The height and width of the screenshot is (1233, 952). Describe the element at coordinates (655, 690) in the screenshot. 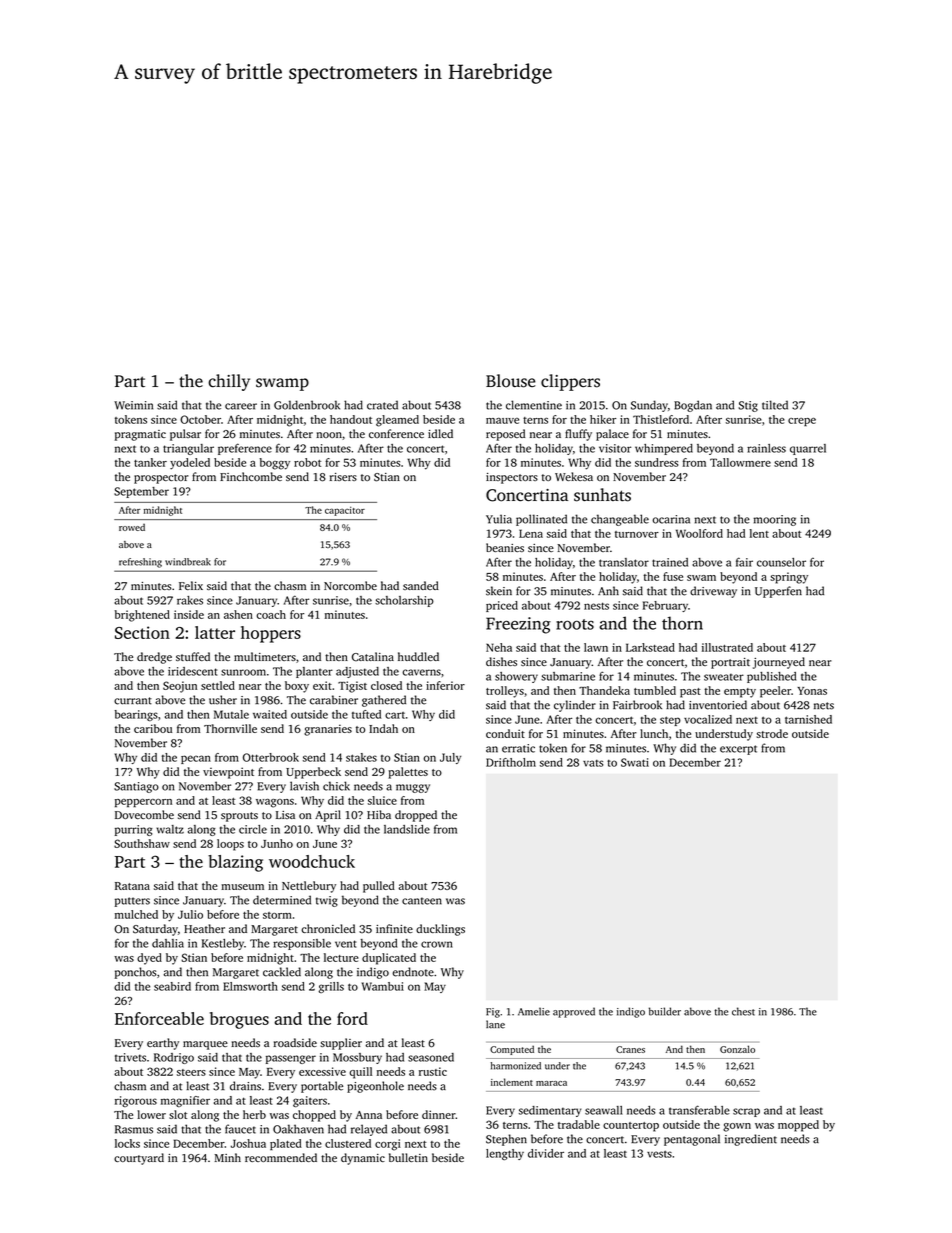

I see `tumbled` at that location.
